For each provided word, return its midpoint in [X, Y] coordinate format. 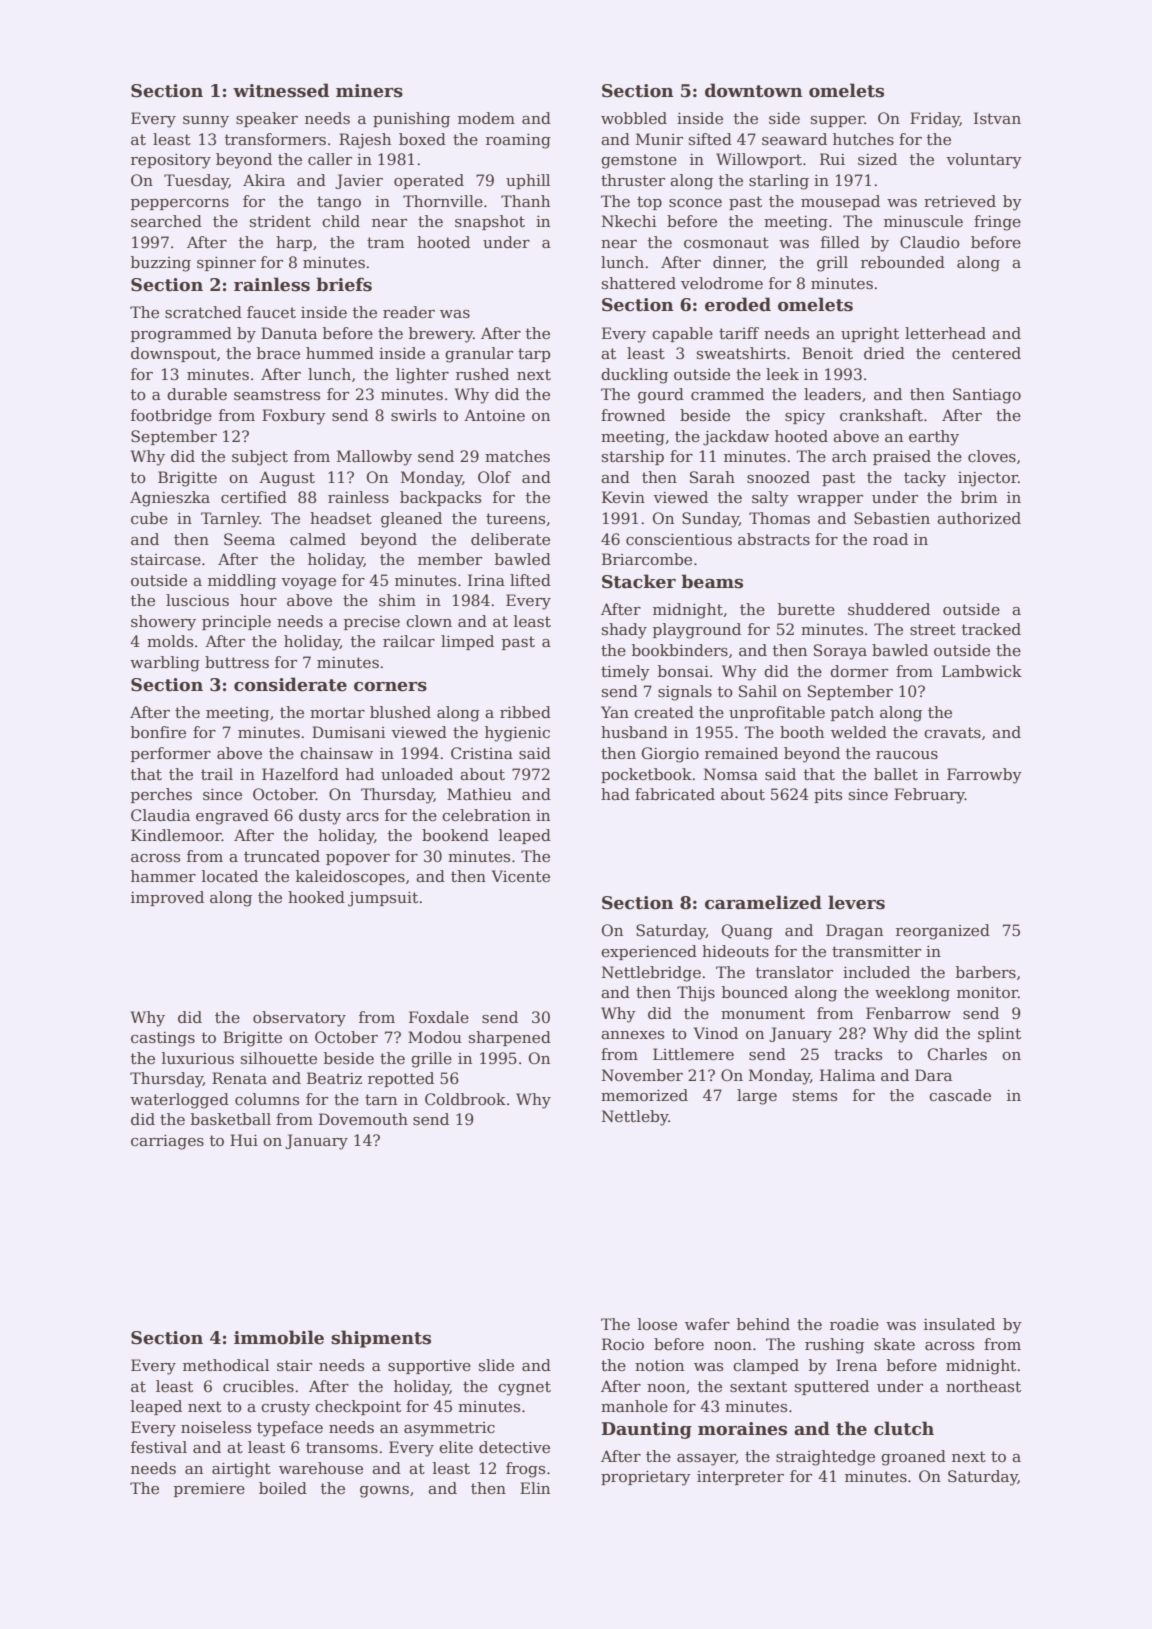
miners [369, 91]
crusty [285, 1408]
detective [514, 1447]
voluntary [984, 161]
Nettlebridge [651, 974]
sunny [206, 122]
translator [794, 972]
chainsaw [336, 753]
